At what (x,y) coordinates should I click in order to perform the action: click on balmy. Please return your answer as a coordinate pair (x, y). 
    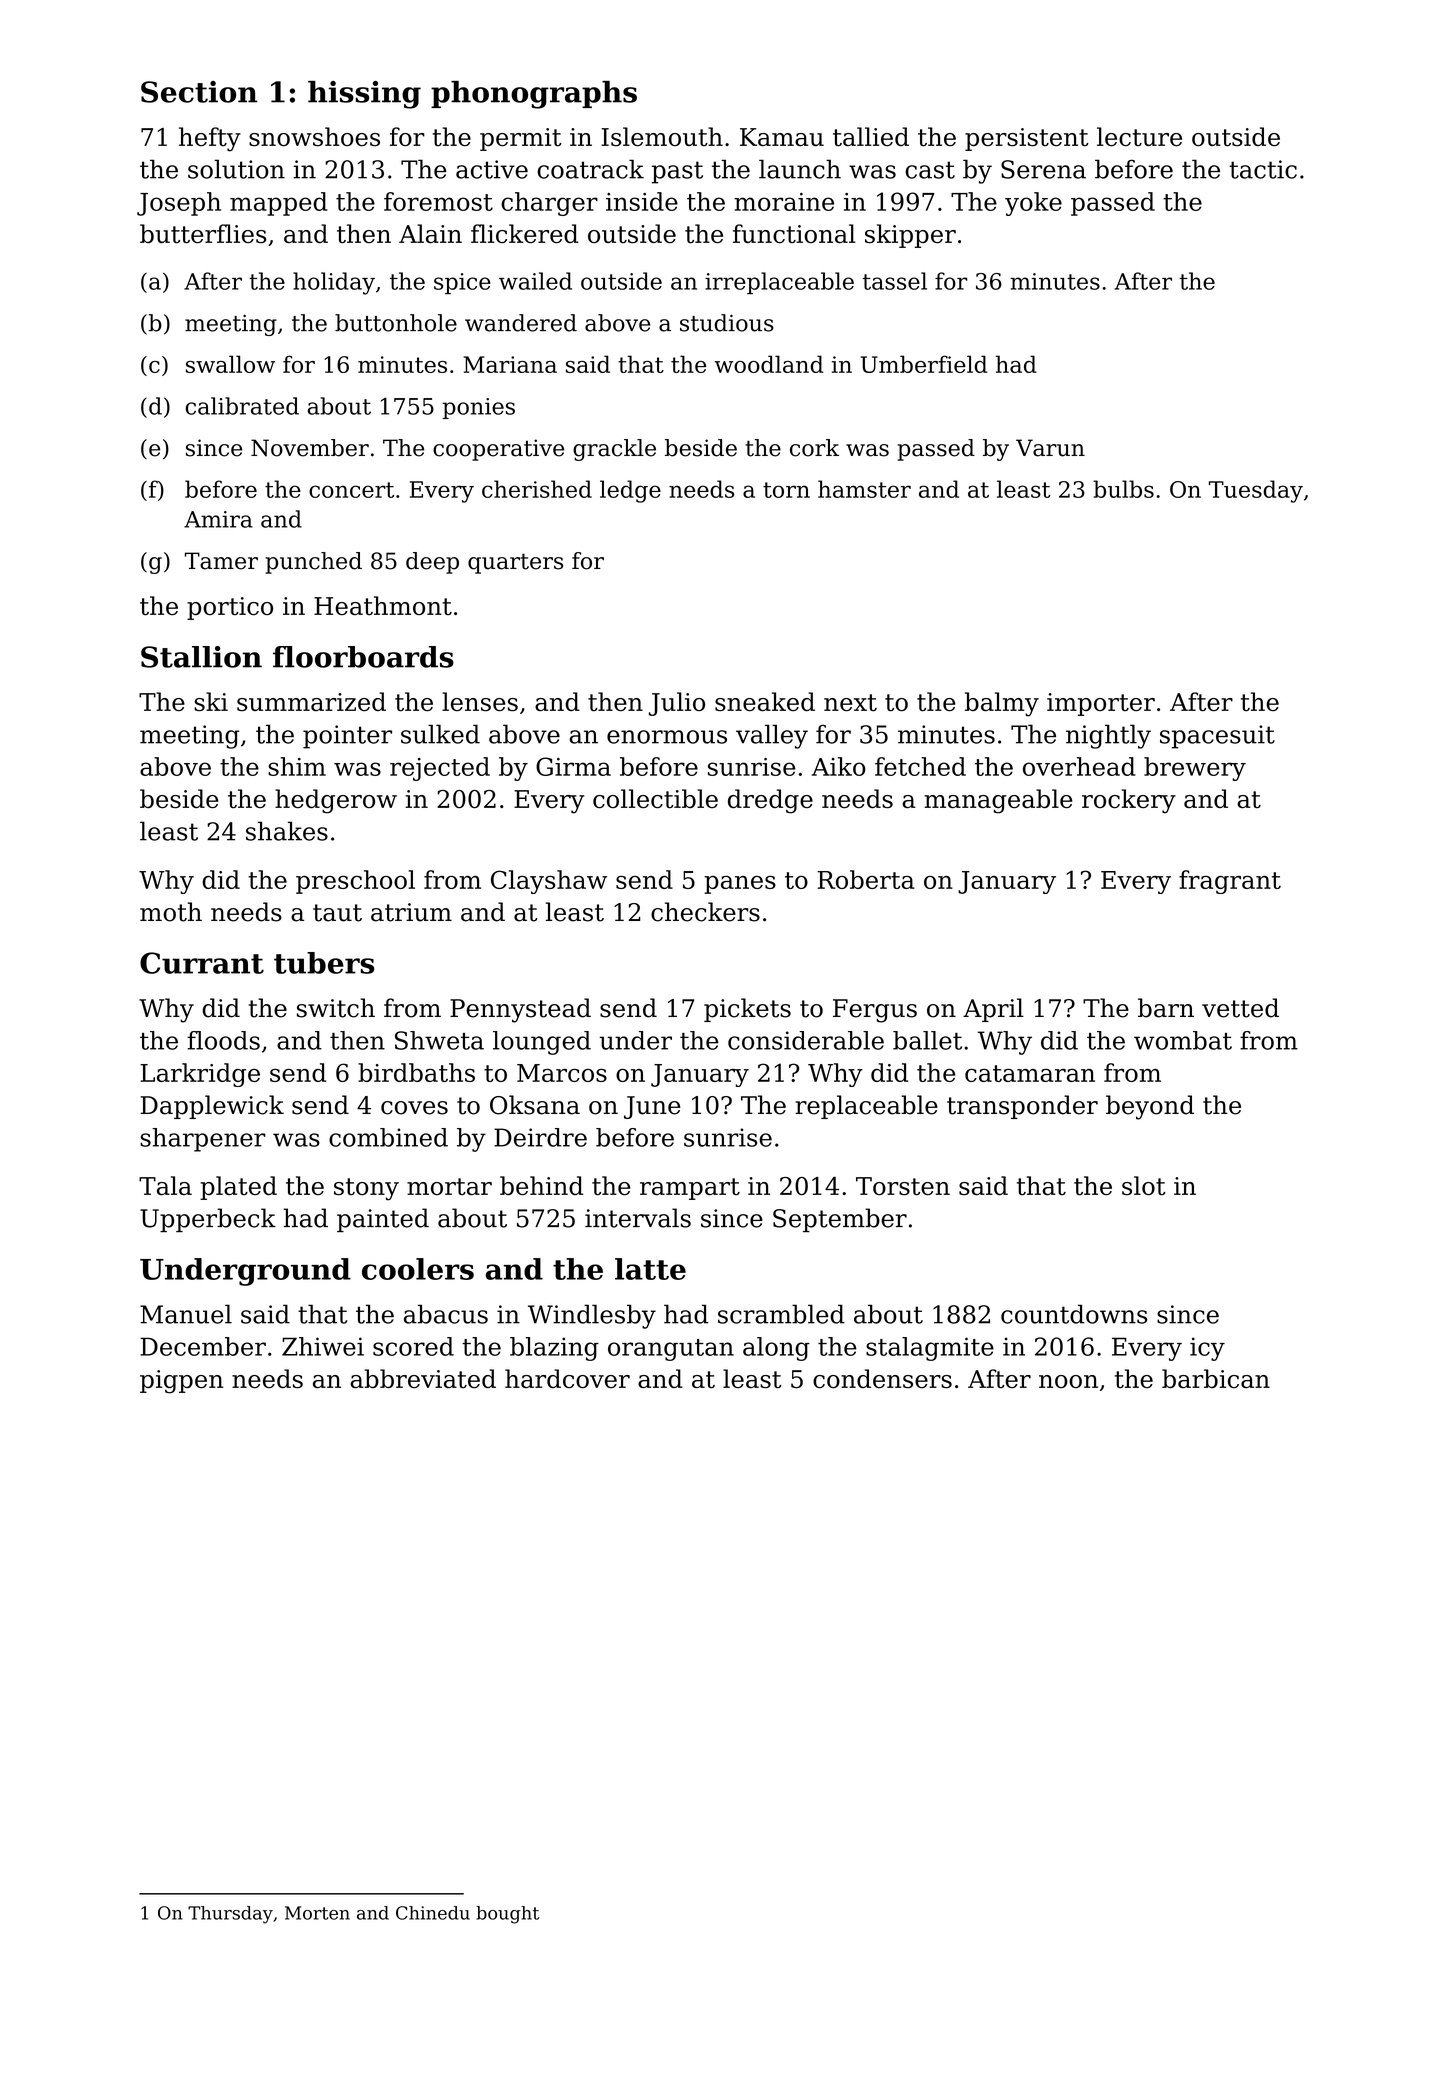
    Looking at the image, I should click on (1002, 704).
